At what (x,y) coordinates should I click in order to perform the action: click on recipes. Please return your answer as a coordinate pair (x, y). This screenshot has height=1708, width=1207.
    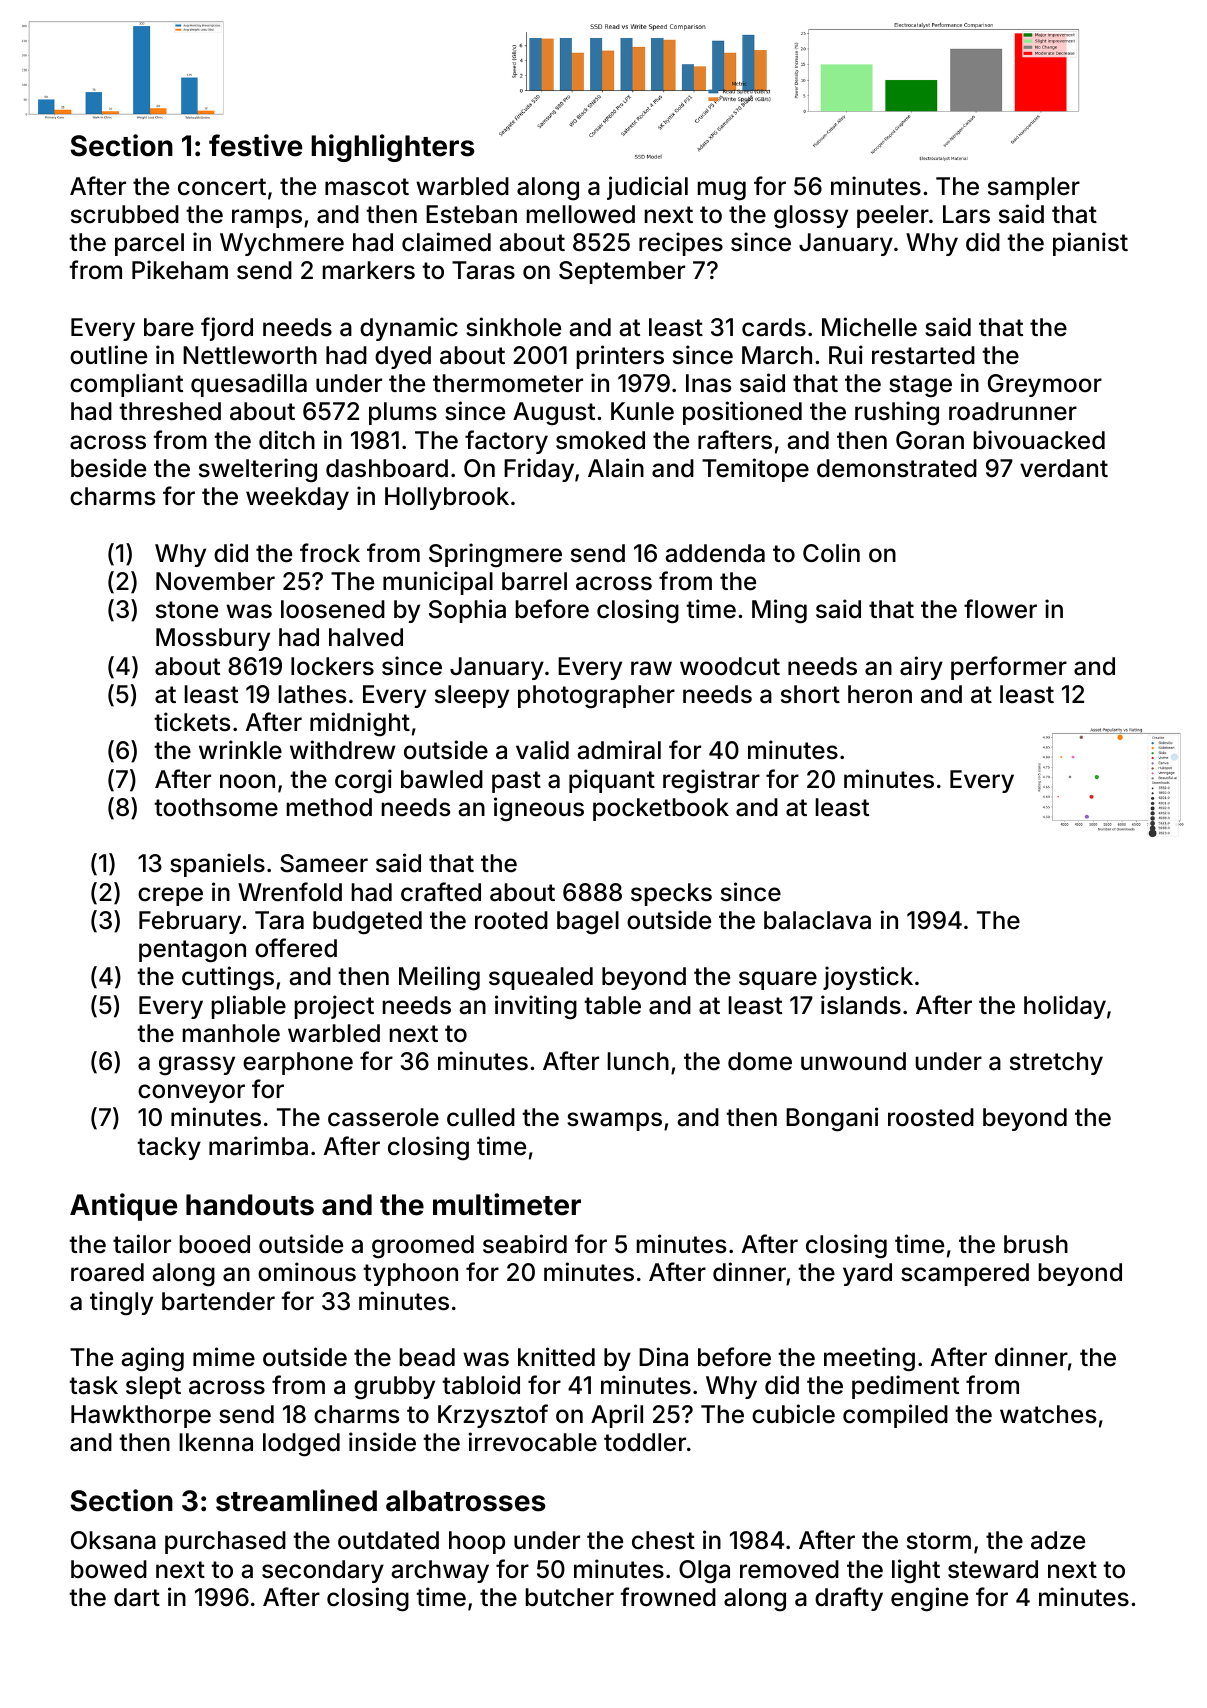
    Looking at the image, I should click on (681, 244).
